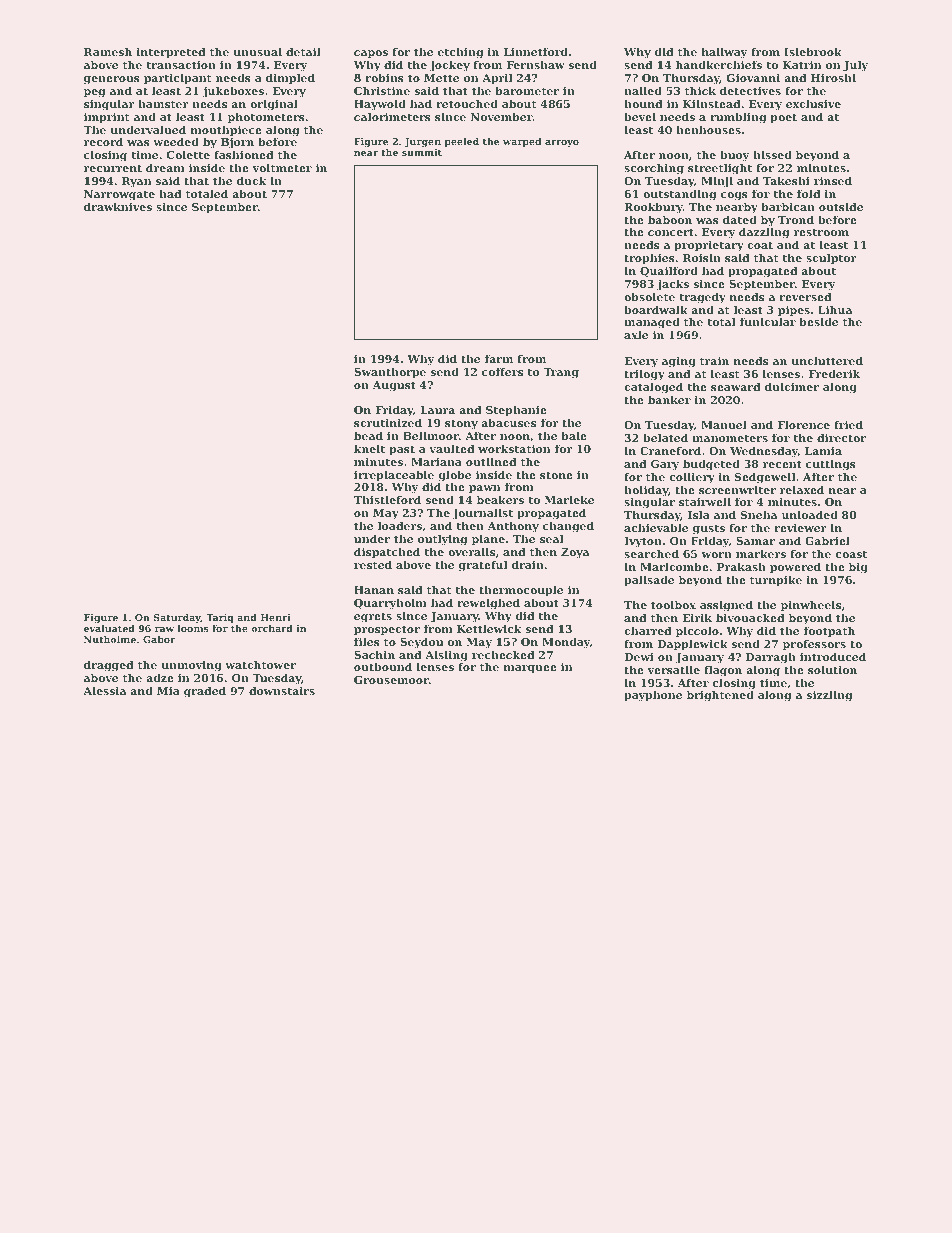 This page has width=952, height=1233. What do you see at coordinates (109, 628) in the page?
I see `evaluated` at bounding box center [109, 628].
